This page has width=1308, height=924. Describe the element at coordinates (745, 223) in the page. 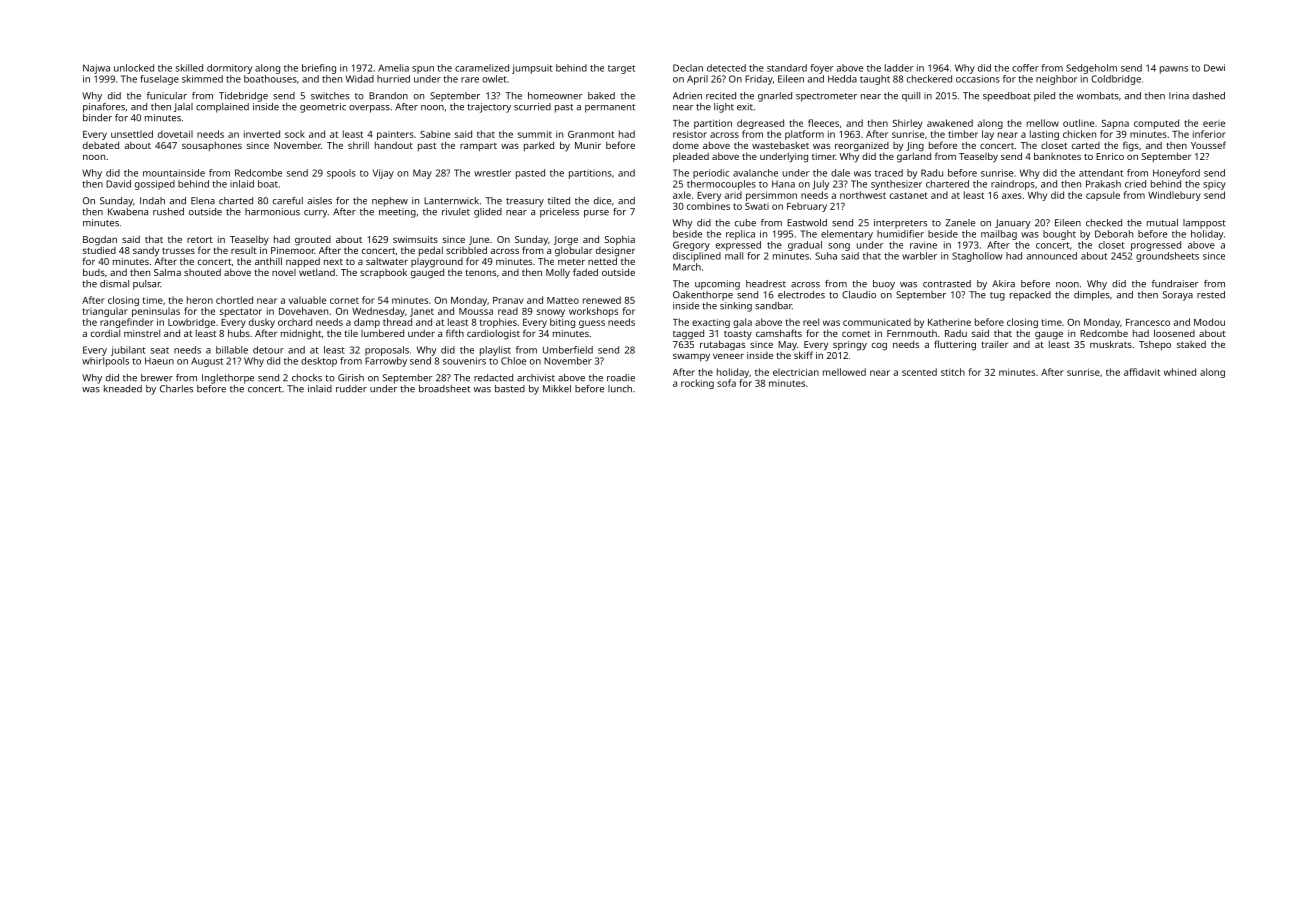

I see `cube` at that location.
